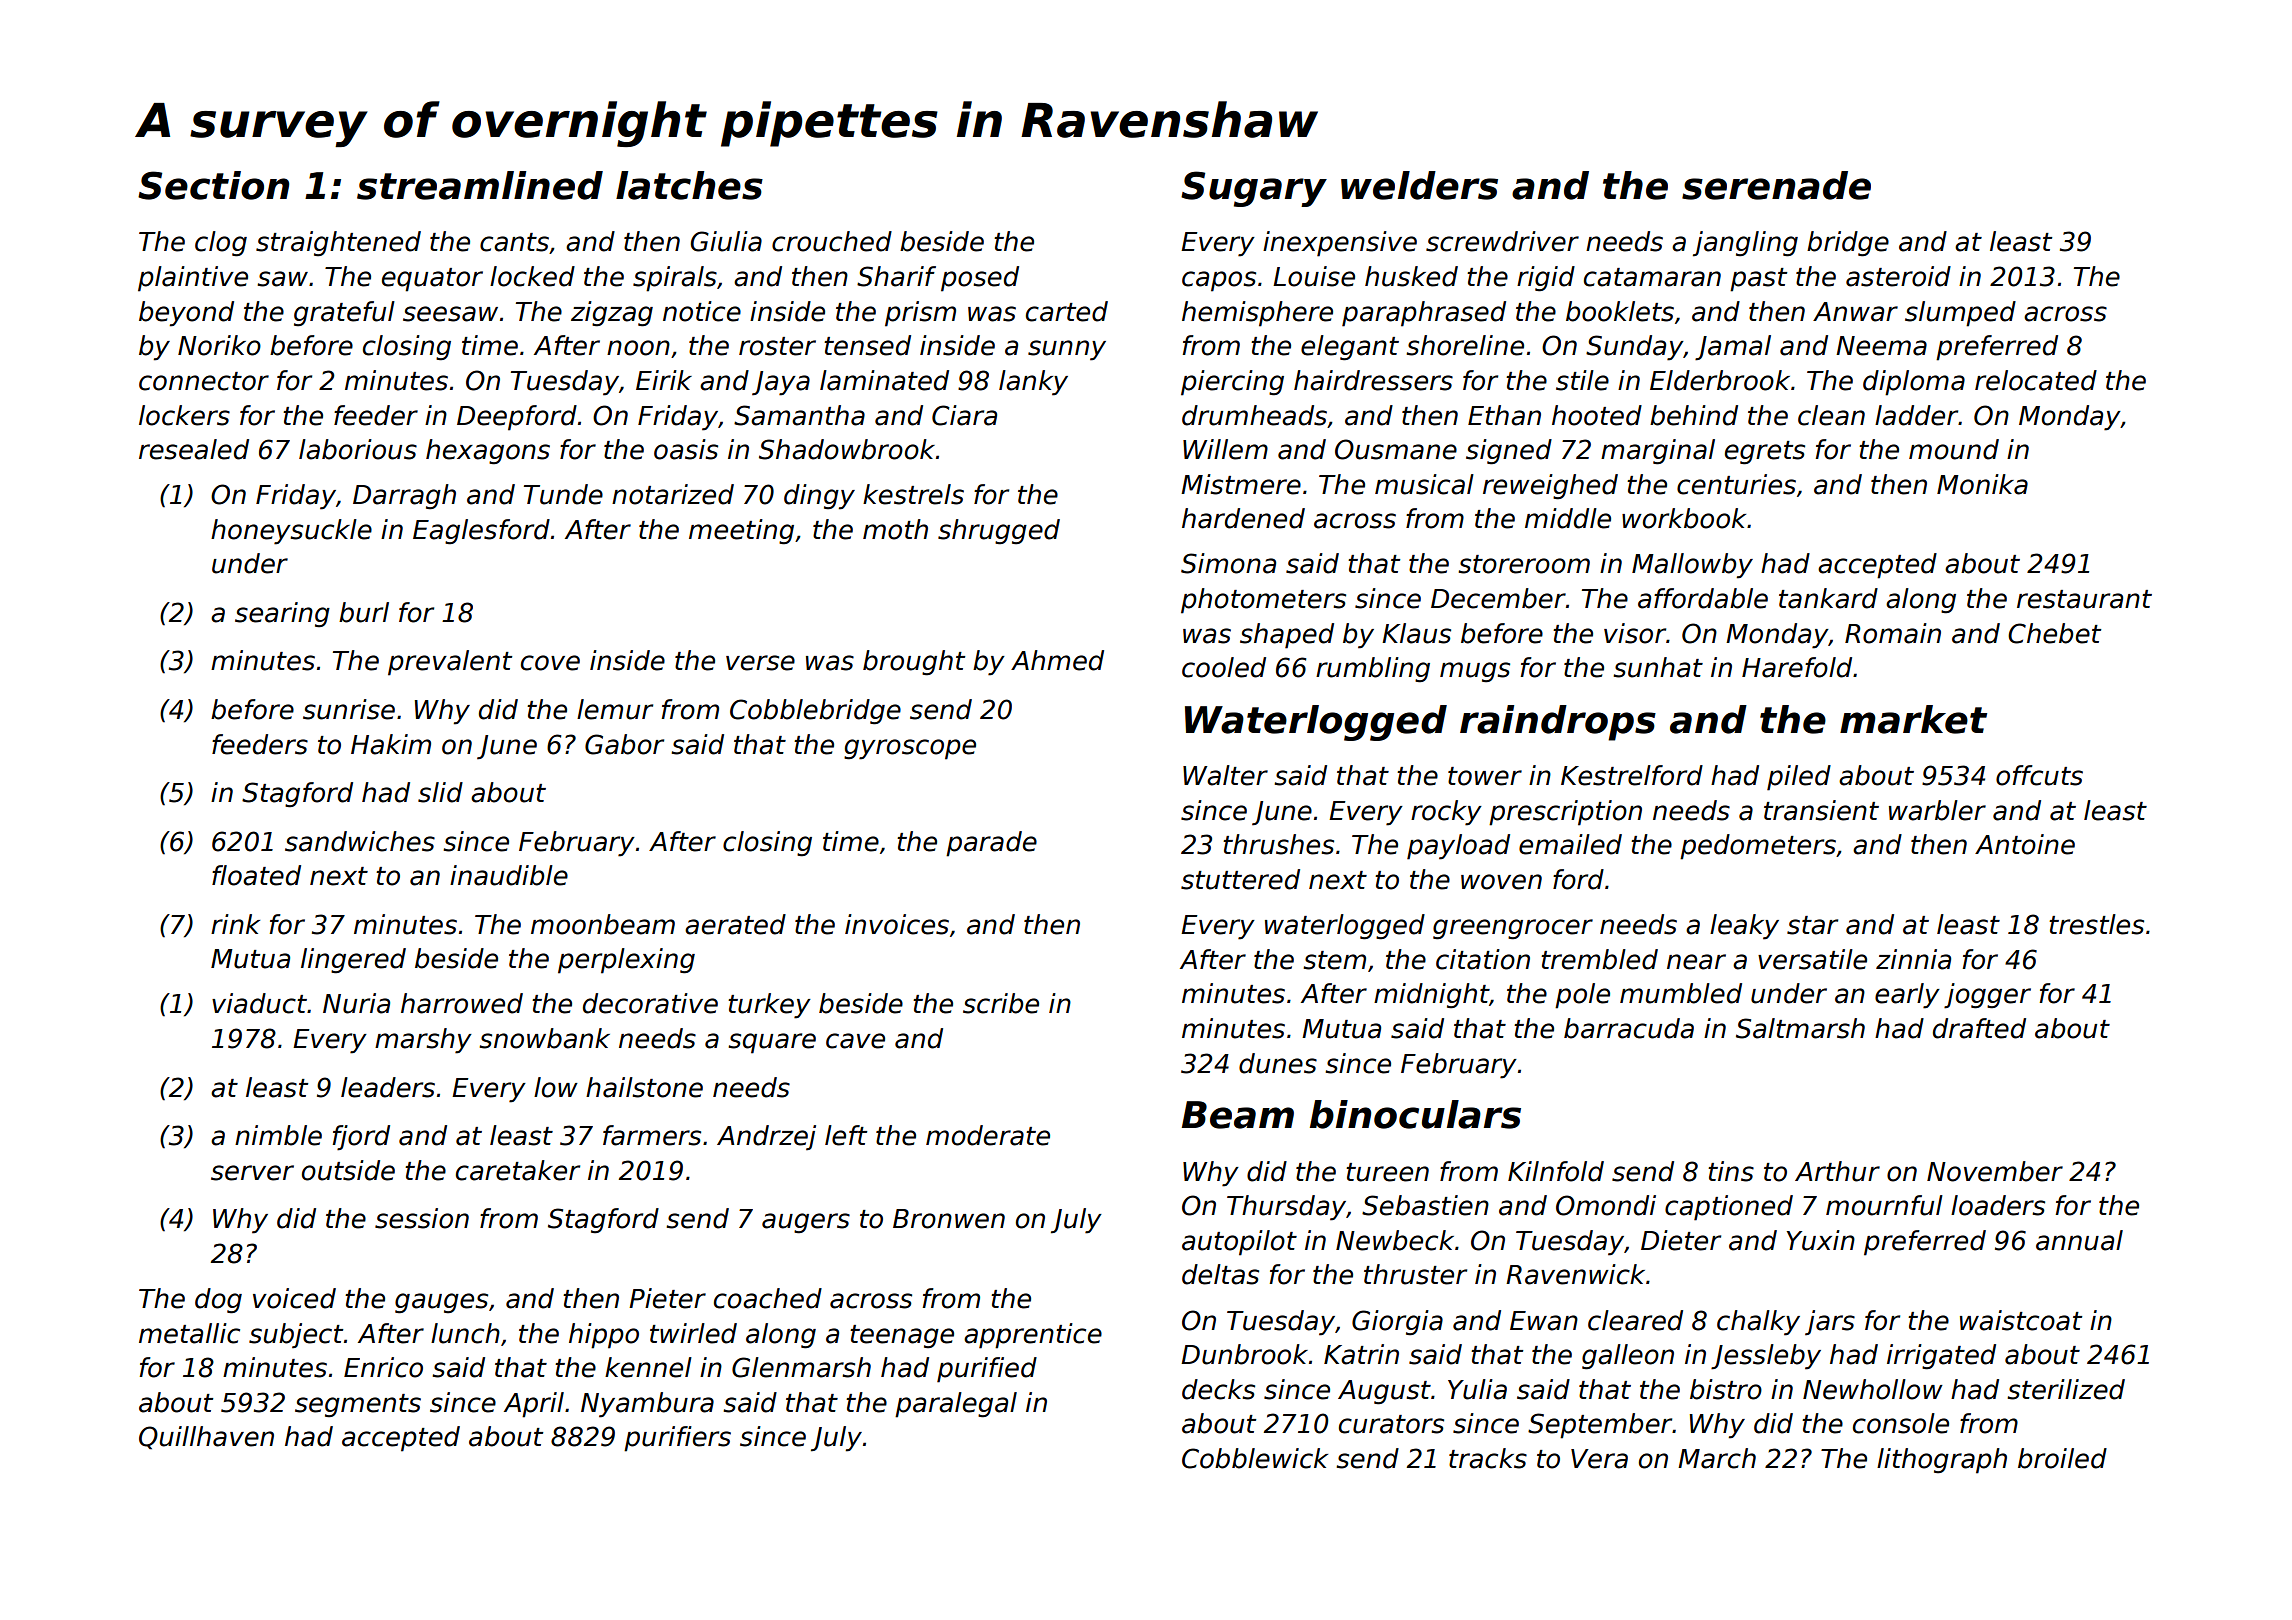  I want to click on Hakim, so click(391, 744).
